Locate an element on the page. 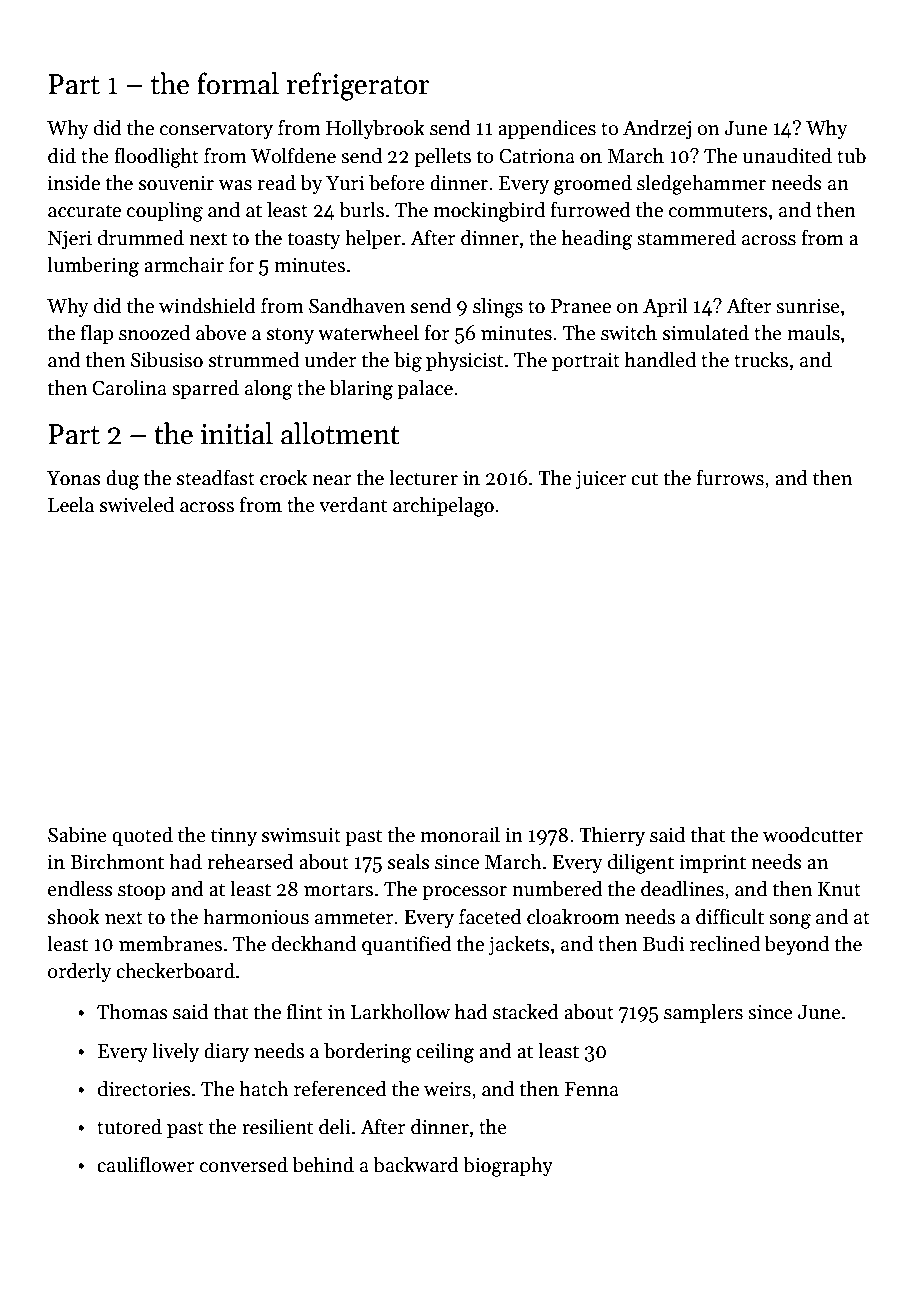 The image size is (924, 1314). furrows is located at coordinates (730, 477).
